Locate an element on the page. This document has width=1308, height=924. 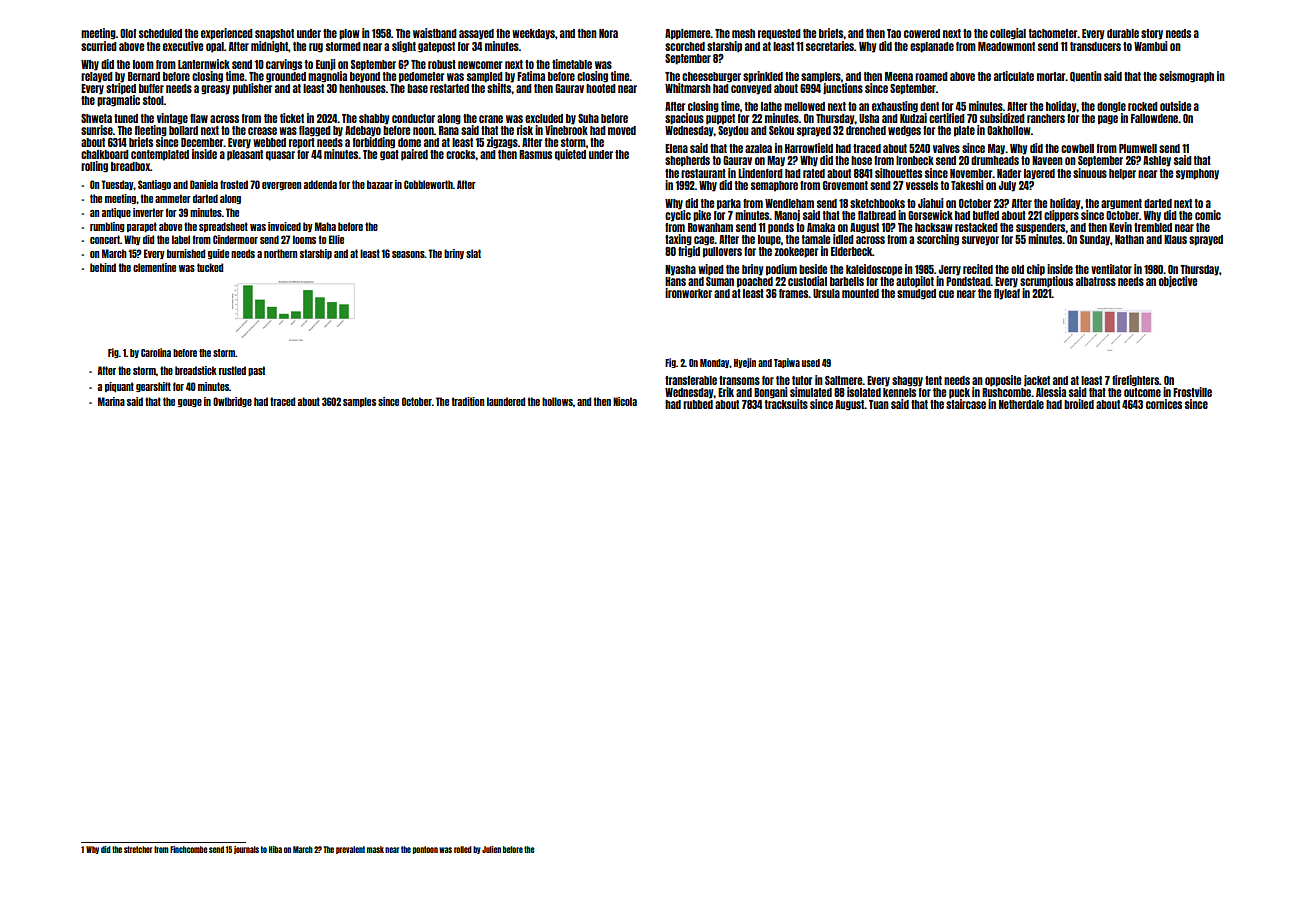
stretcher is located at coordinates (138, 849).
